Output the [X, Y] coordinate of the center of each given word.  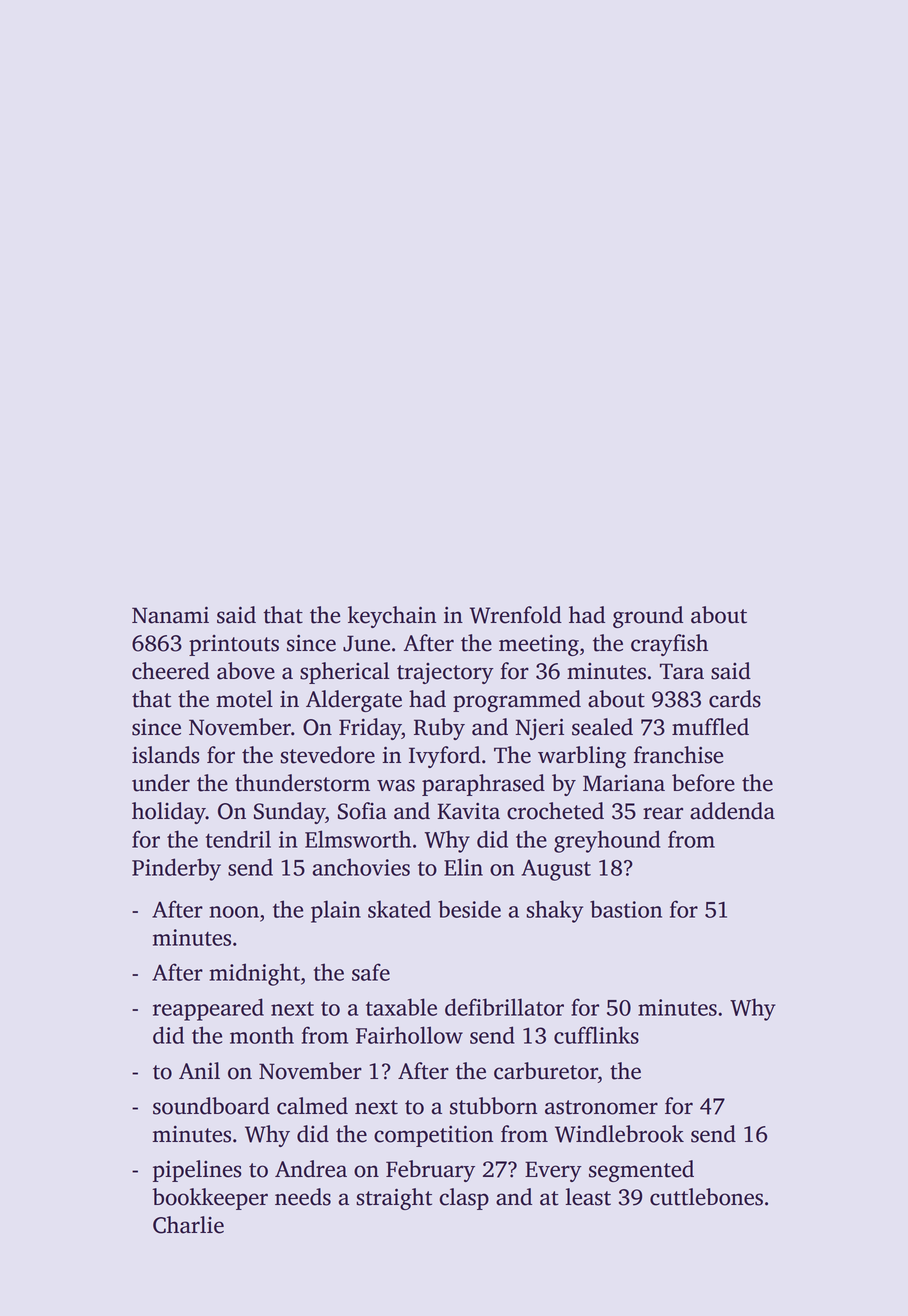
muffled [710, 727]
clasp [464, 1199]
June [366, 643]
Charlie [188, 1225]
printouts [234, 645]
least [588, 1197]
